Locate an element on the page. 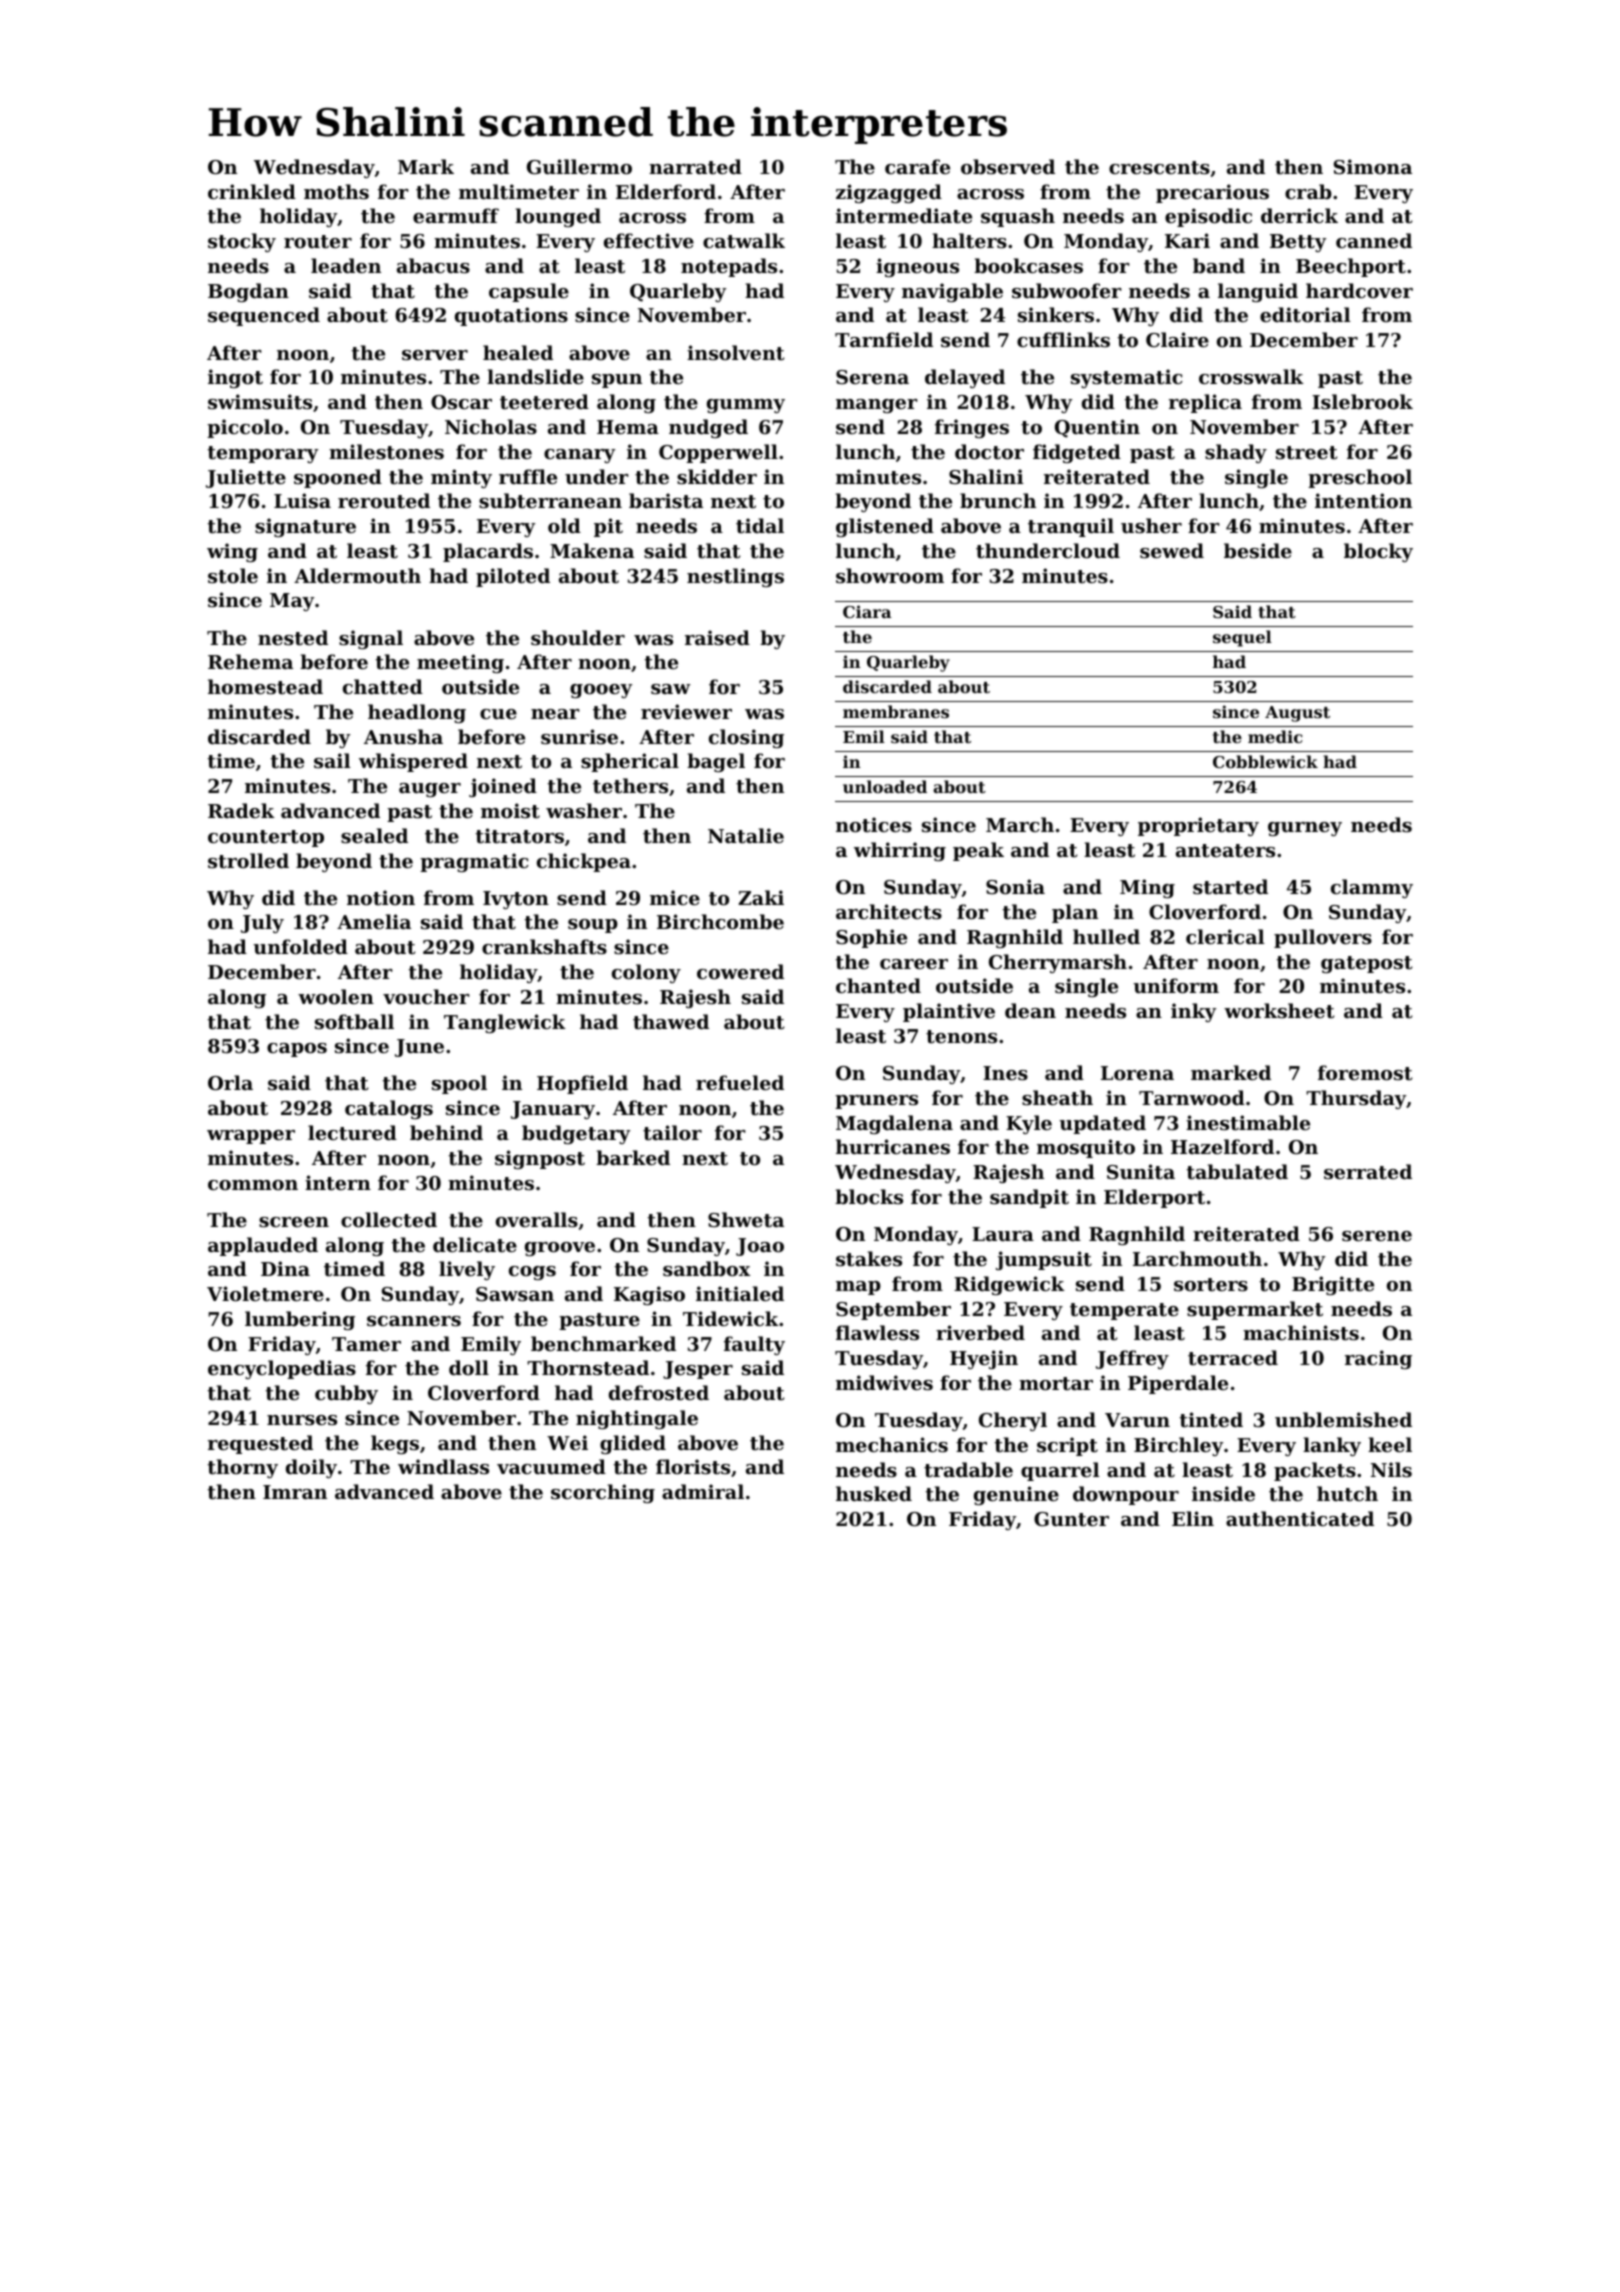 The image size is (1620, 2292). September is located at coordinates (893, 1310).
